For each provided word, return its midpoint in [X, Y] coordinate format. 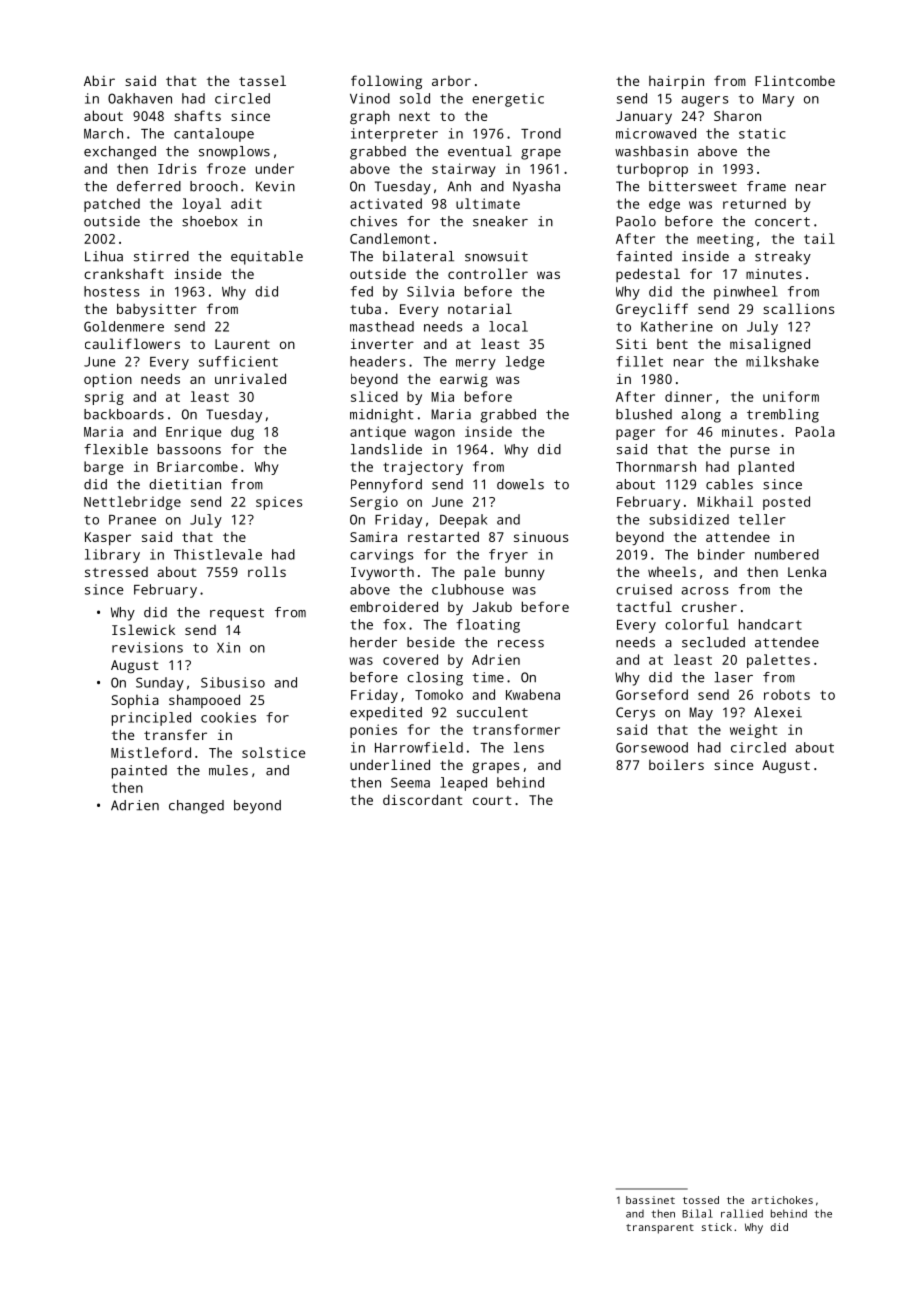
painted [139, 772]
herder [373, 642]
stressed [116, 572]
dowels [520, 484]
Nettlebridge [132, 503]
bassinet [650, 1200]
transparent [660, 1229]
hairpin [676, 83]
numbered [787, 554]
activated [386, 203]
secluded [713, 642]
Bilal [697, 1213]
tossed [701, 1200]
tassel [262, 80]
